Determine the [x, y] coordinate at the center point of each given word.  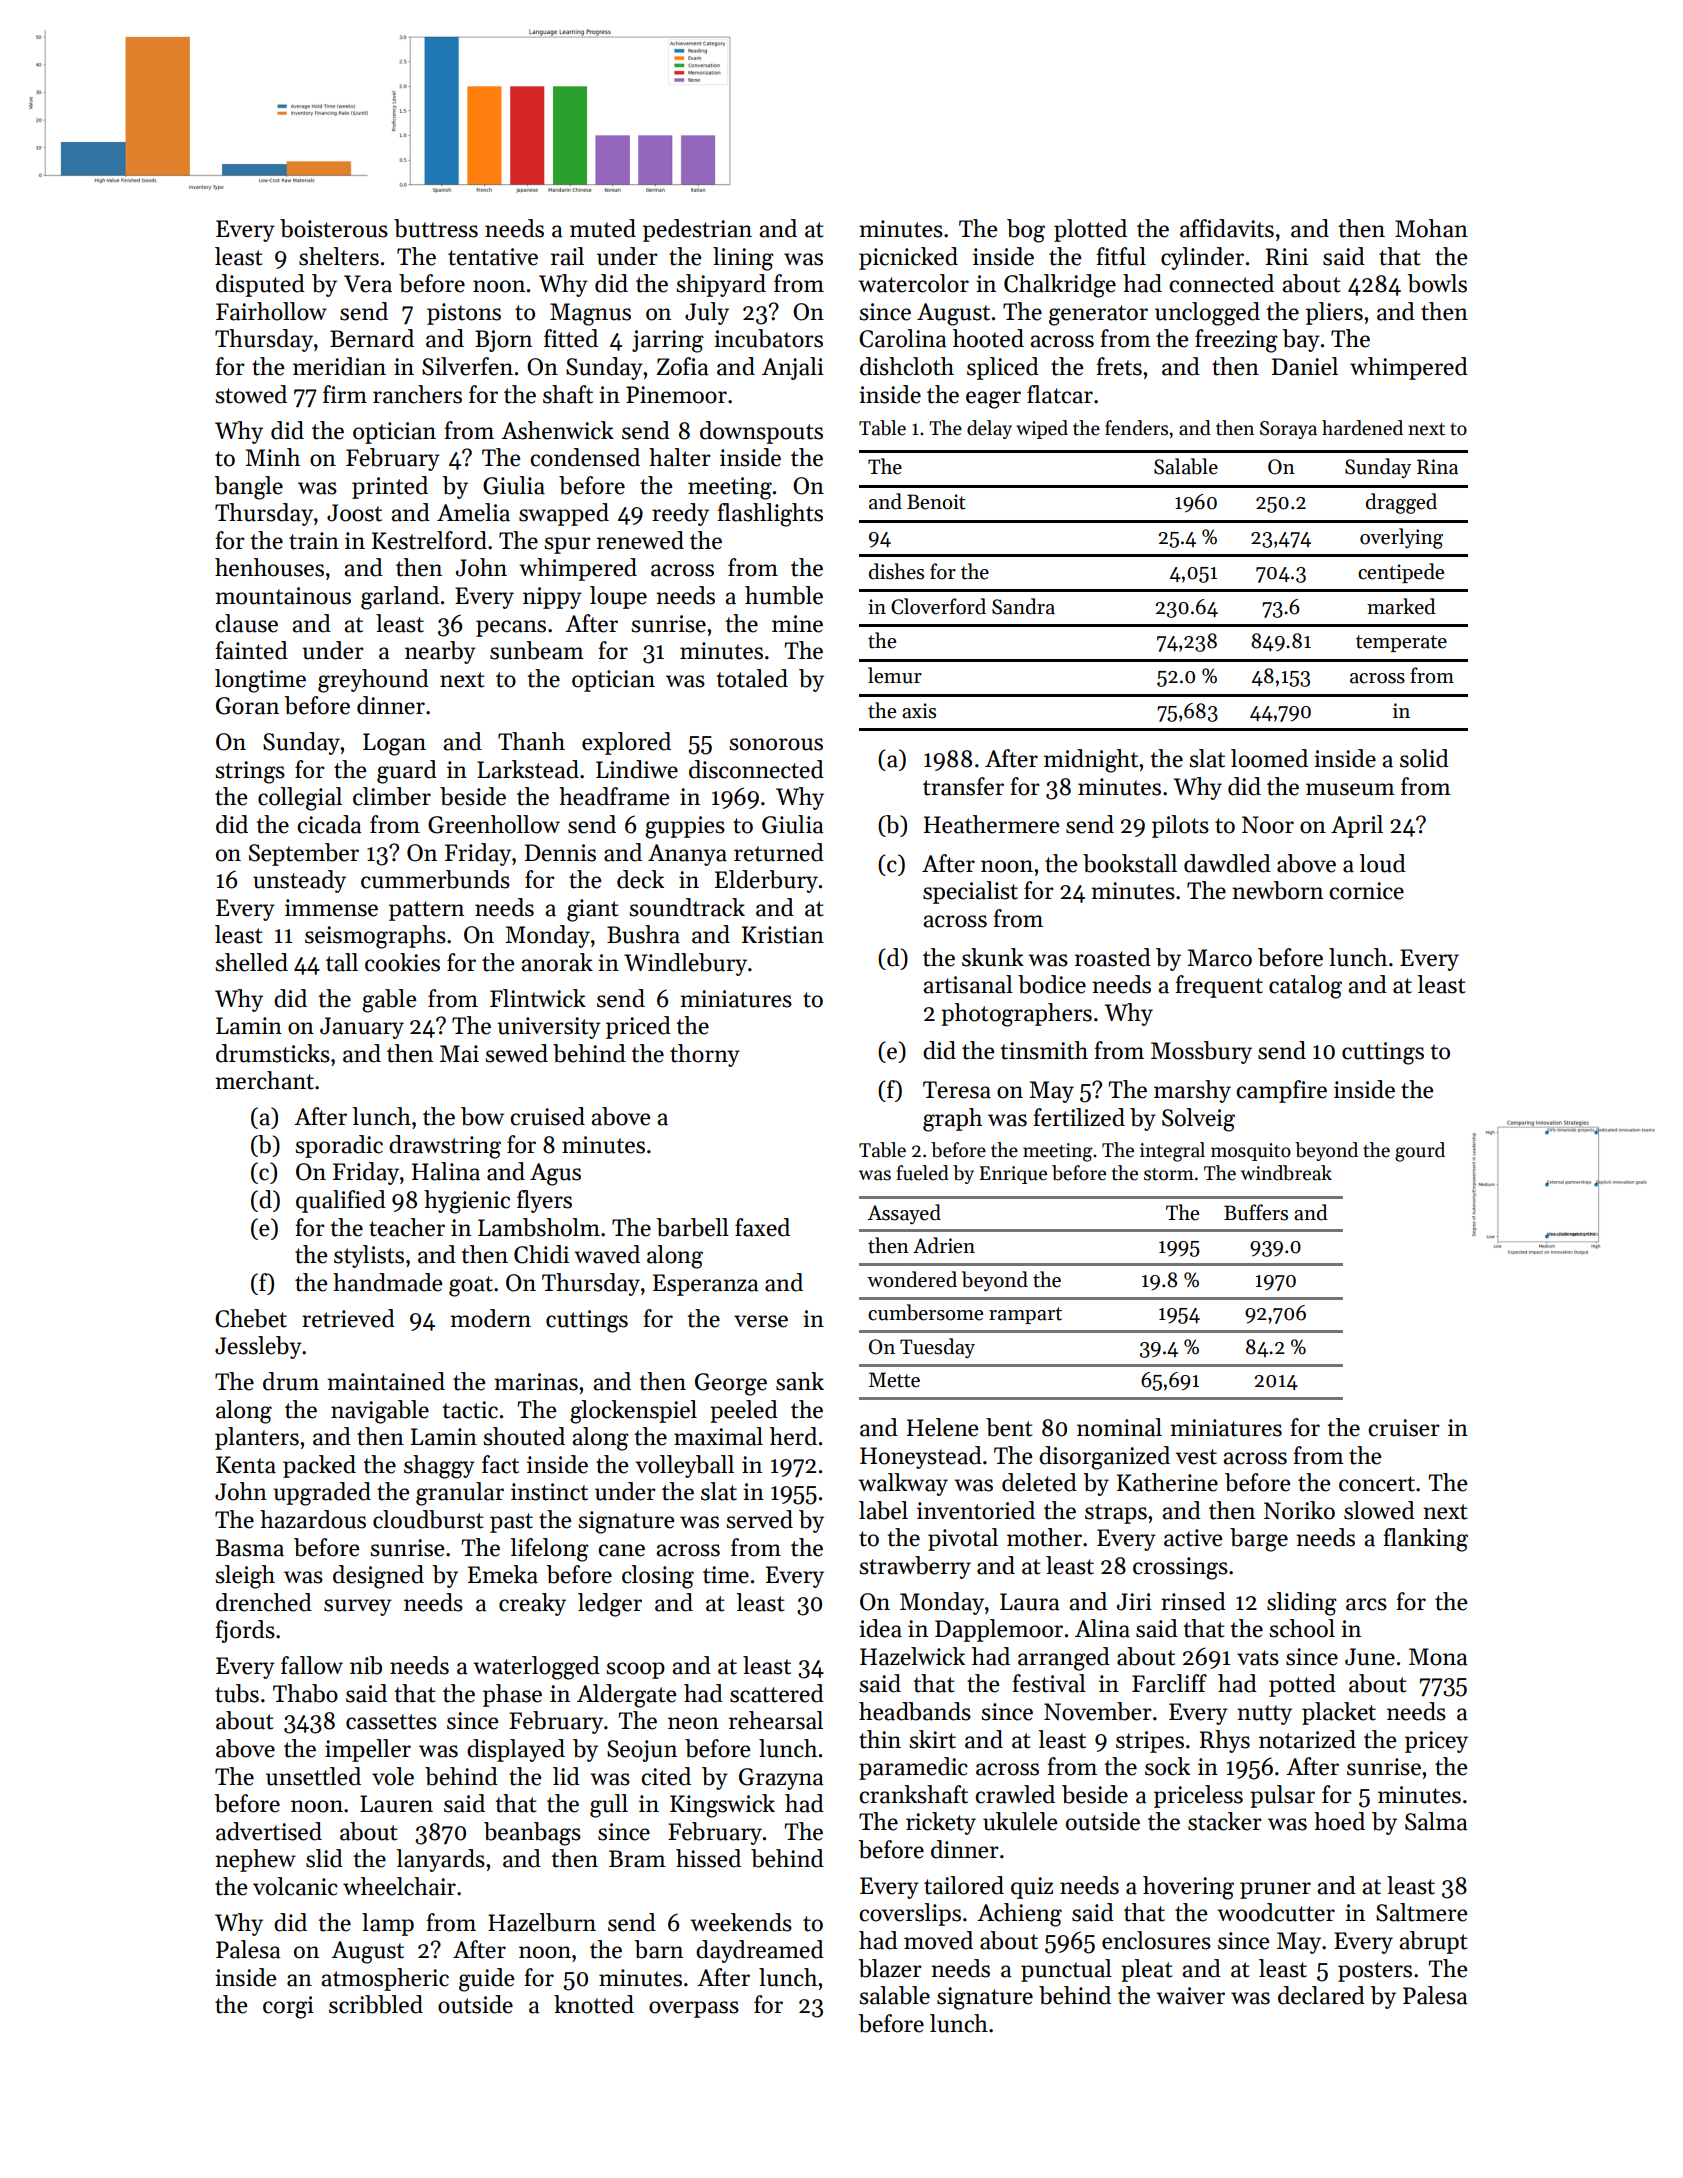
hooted [988, 338]
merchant [264, 1080]
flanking [1425, 1540]
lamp [388, 1924]
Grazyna [781, 1779]
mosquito [1251, 1152]
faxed [762, 1227]
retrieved [348, 1318]
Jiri [1134, 1602]
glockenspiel [633, 1412]
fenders [1136, 428]
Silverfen [467, 366]
